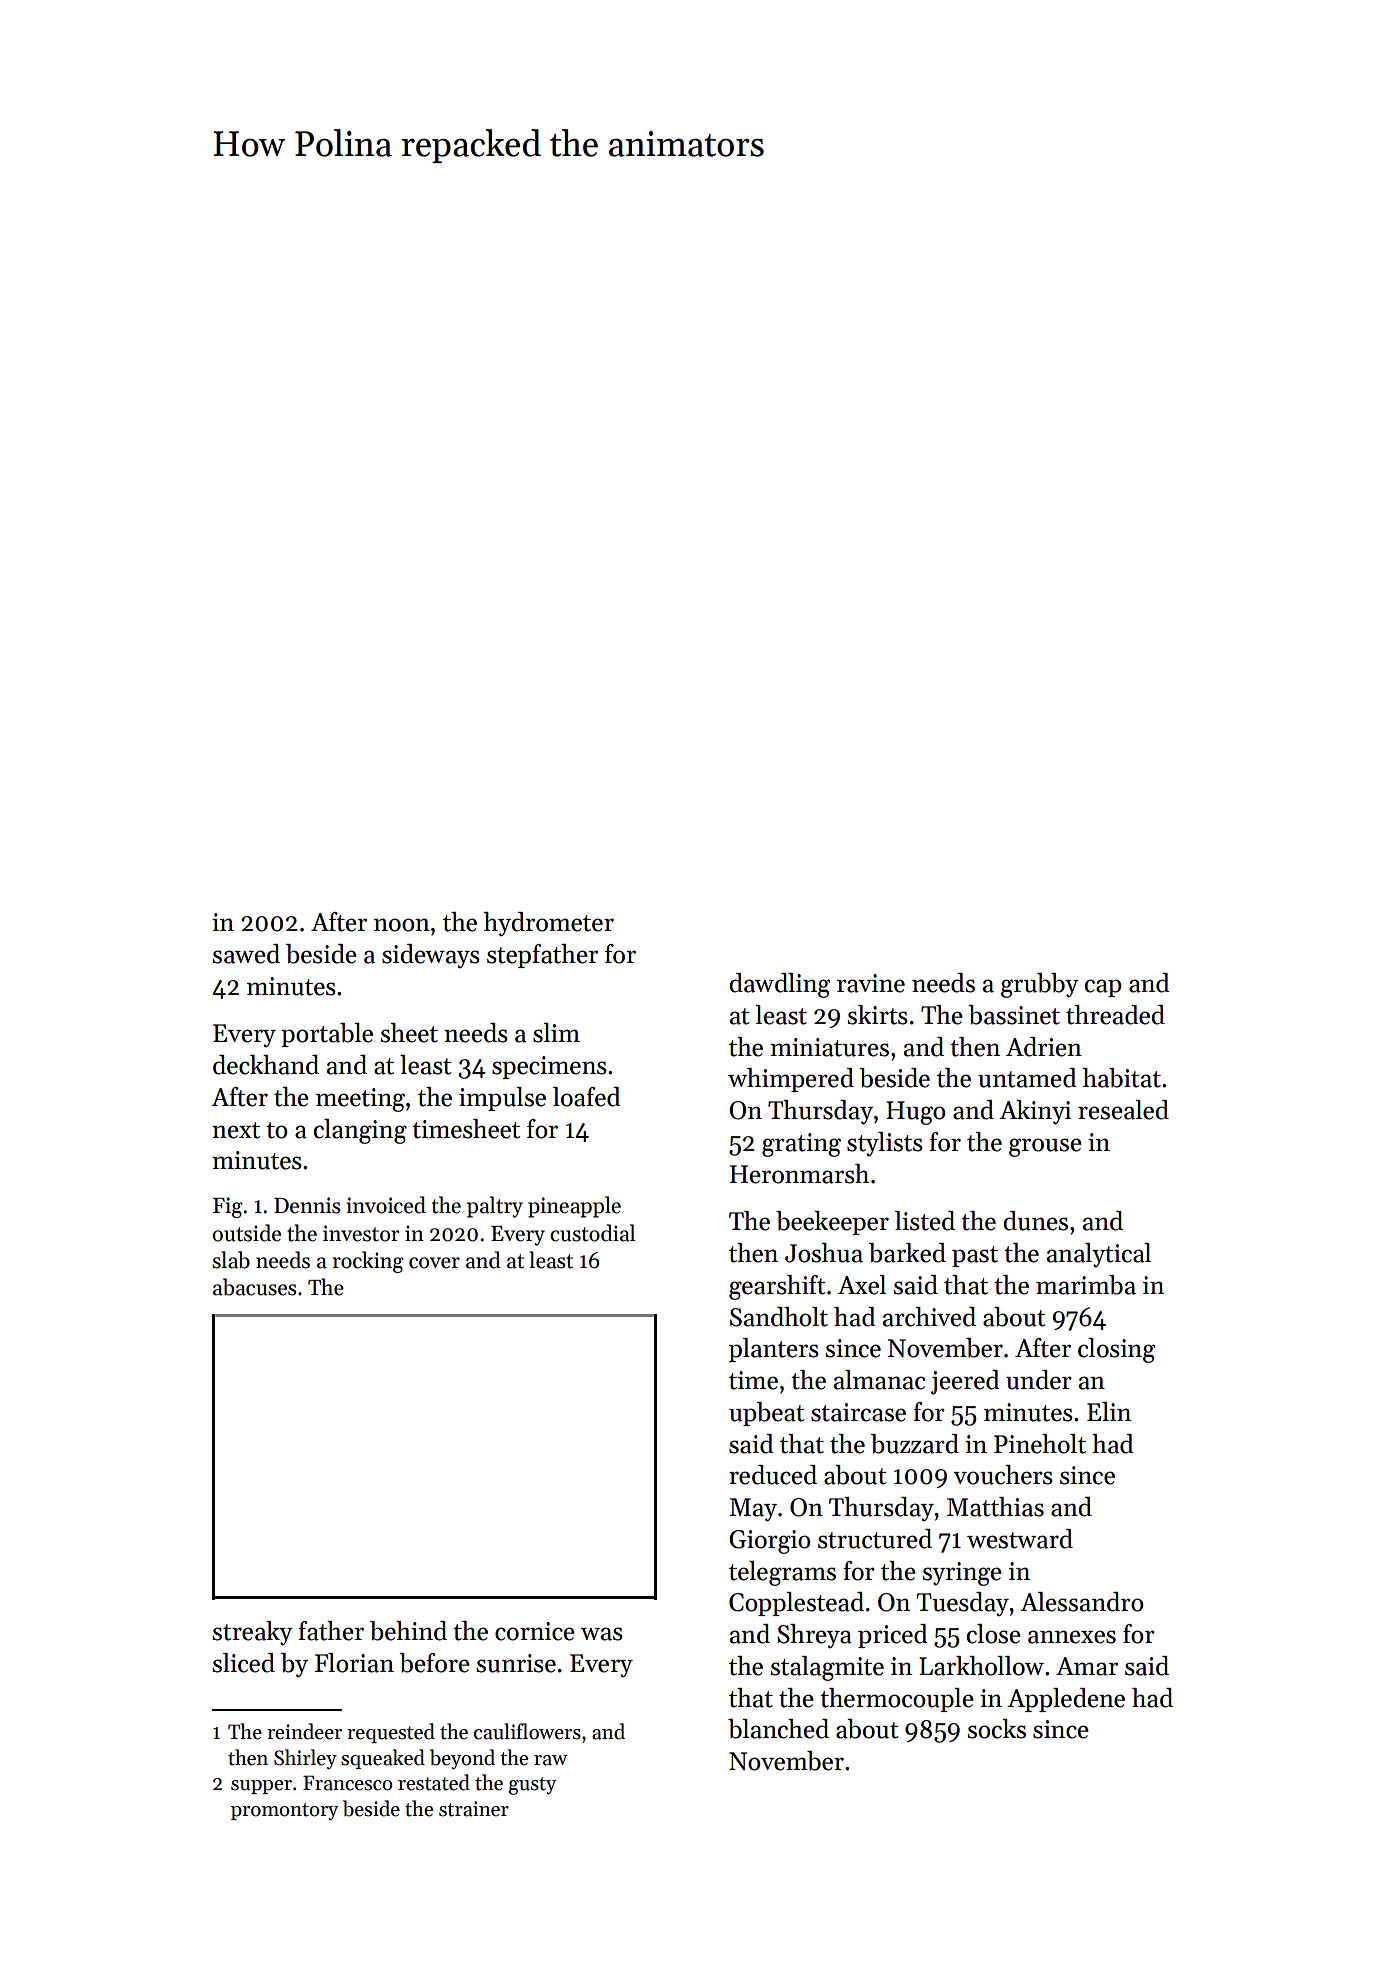  I want to click on grouse, so click(1045, 1147).
